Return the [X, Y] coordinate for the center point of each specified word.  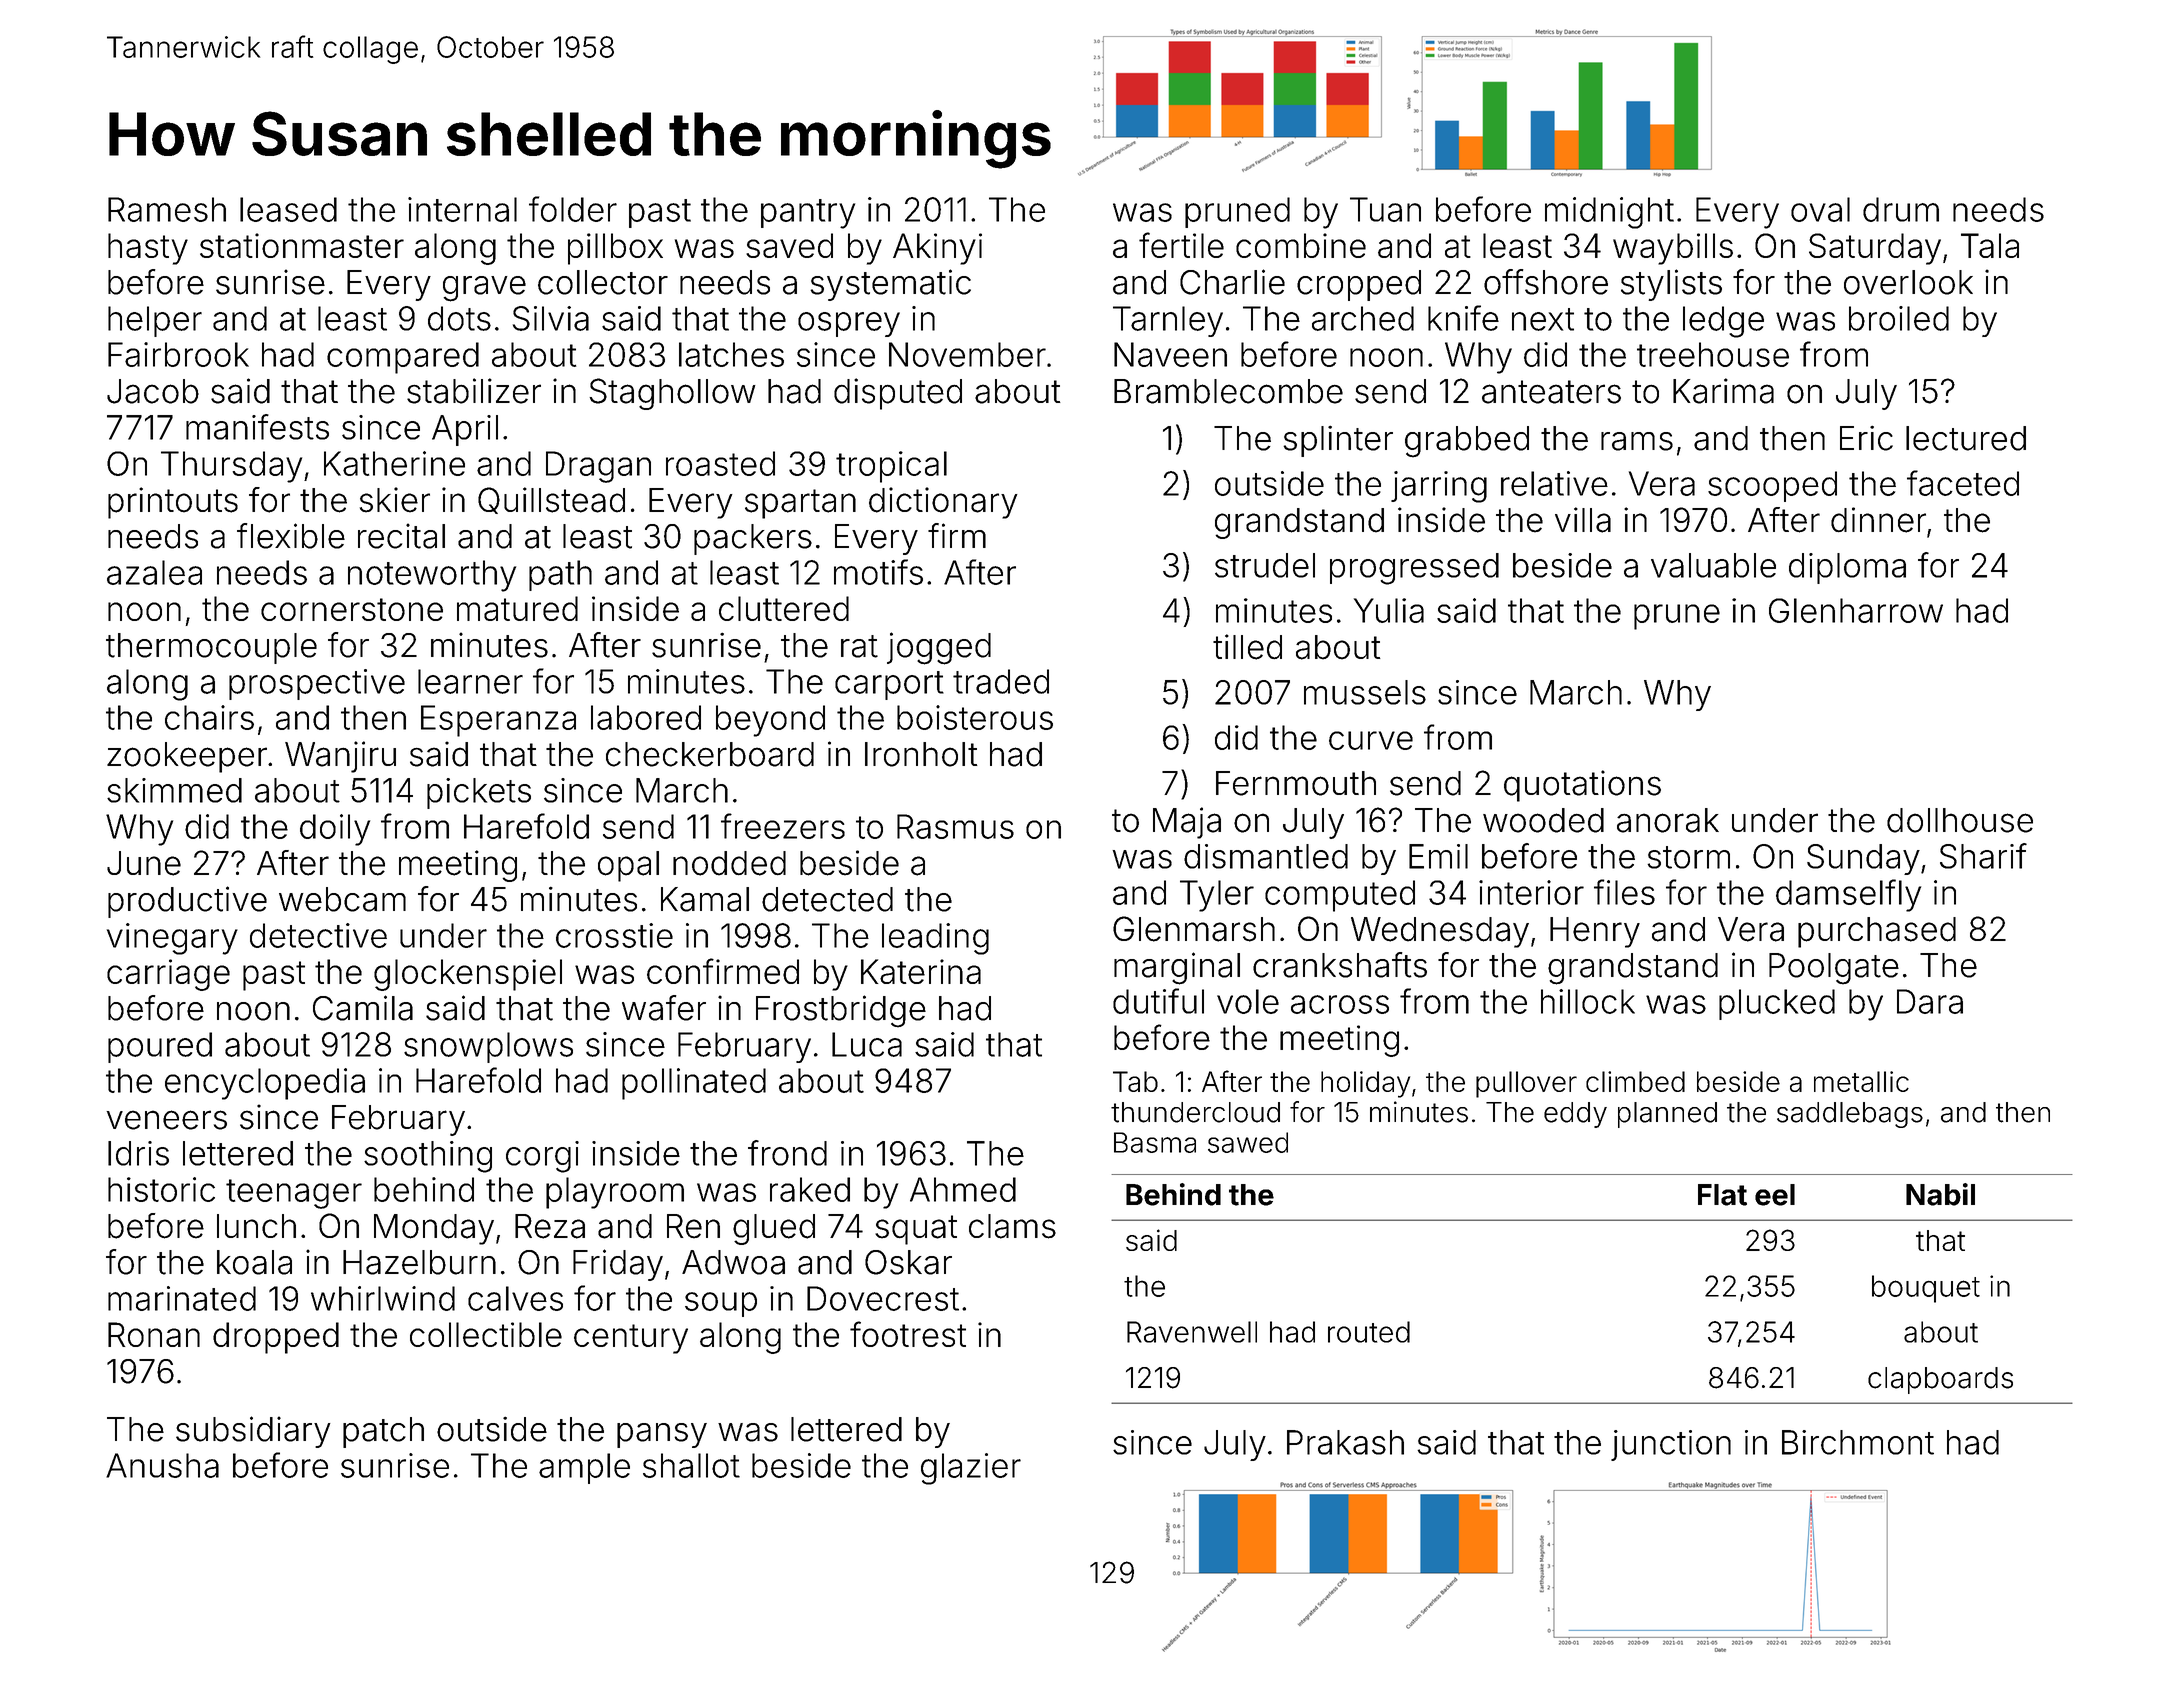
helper [155, 321]
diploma [1847, 568]
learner [470, 681]
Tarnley [1168, 321]
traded [1001, 681]
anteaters [1551, 392]
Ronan [154, 1334]
